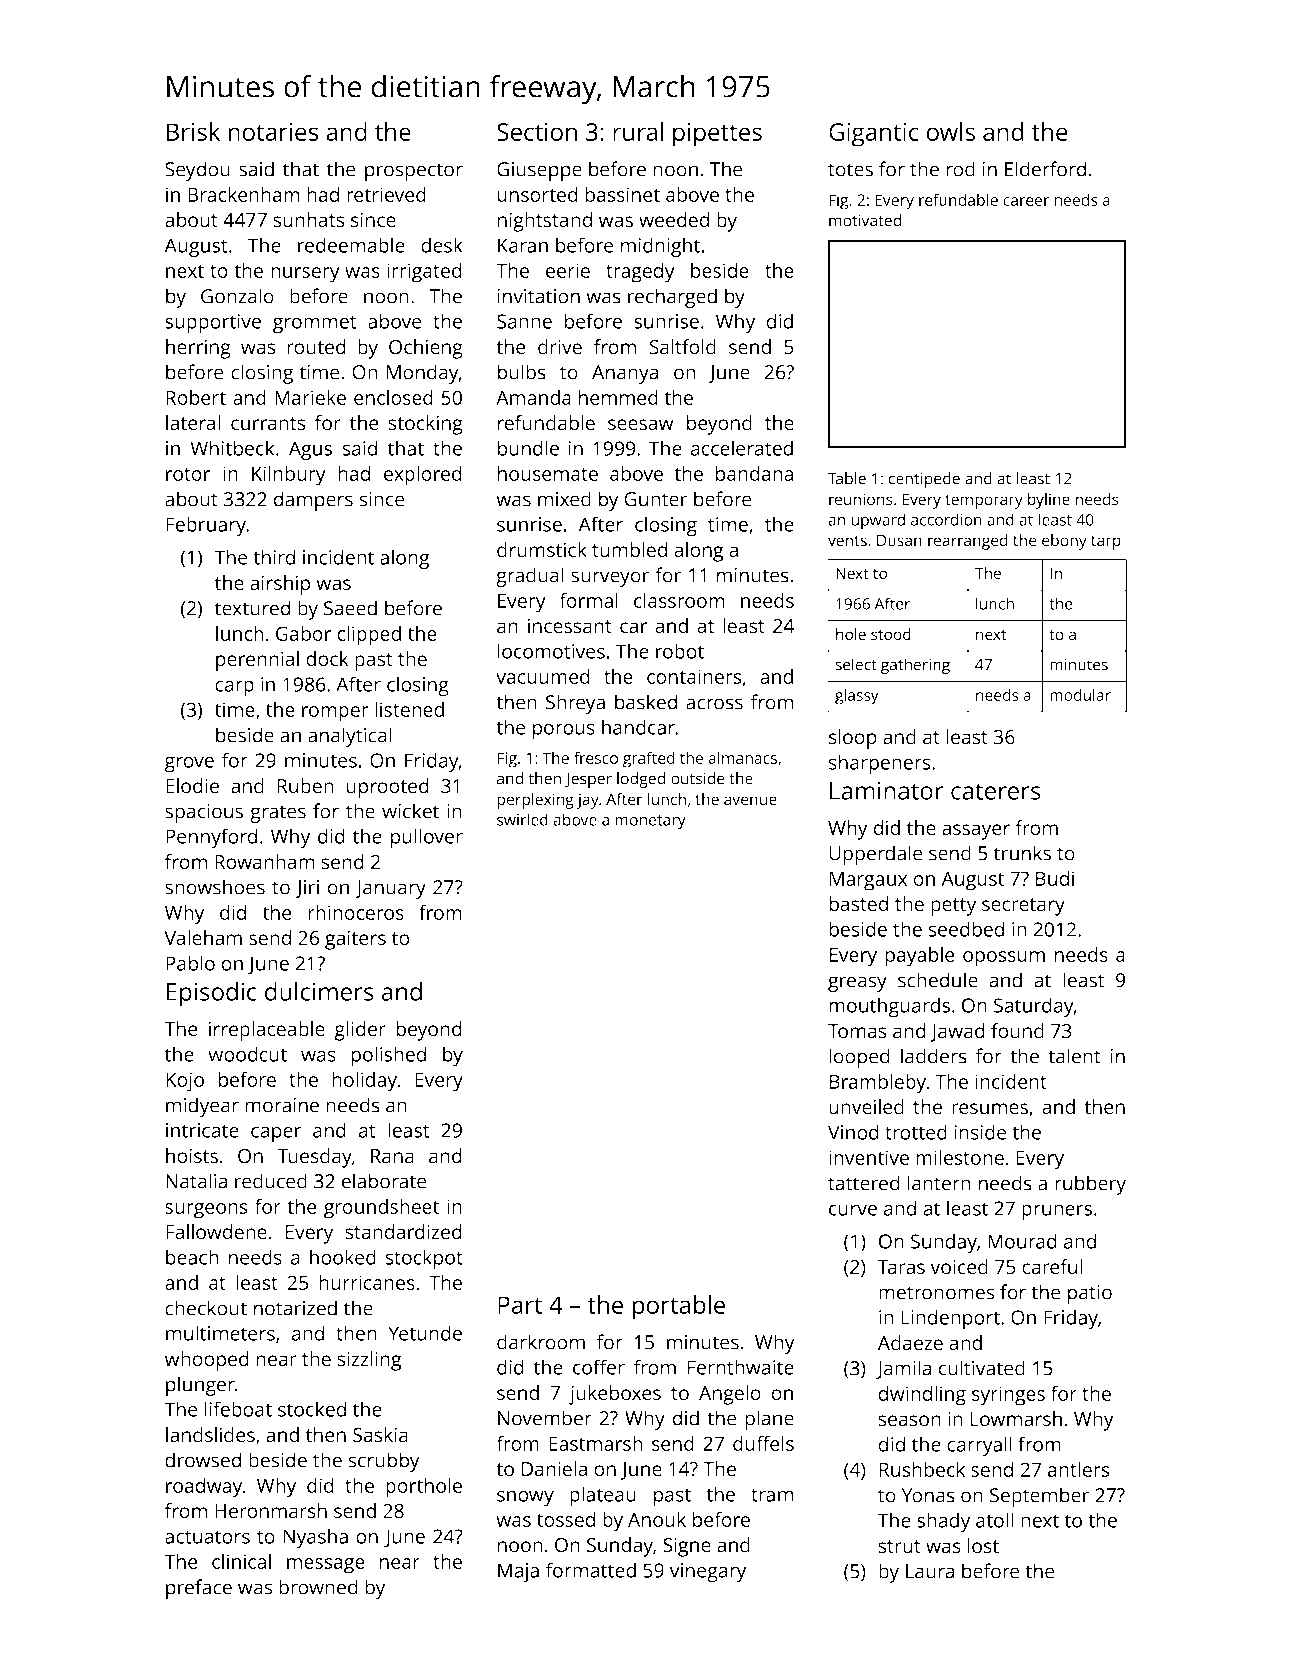 This document has width=1291, height=1671. Describe the element at coordinates (679, 600) in the document. I see `classroom` at that location.
